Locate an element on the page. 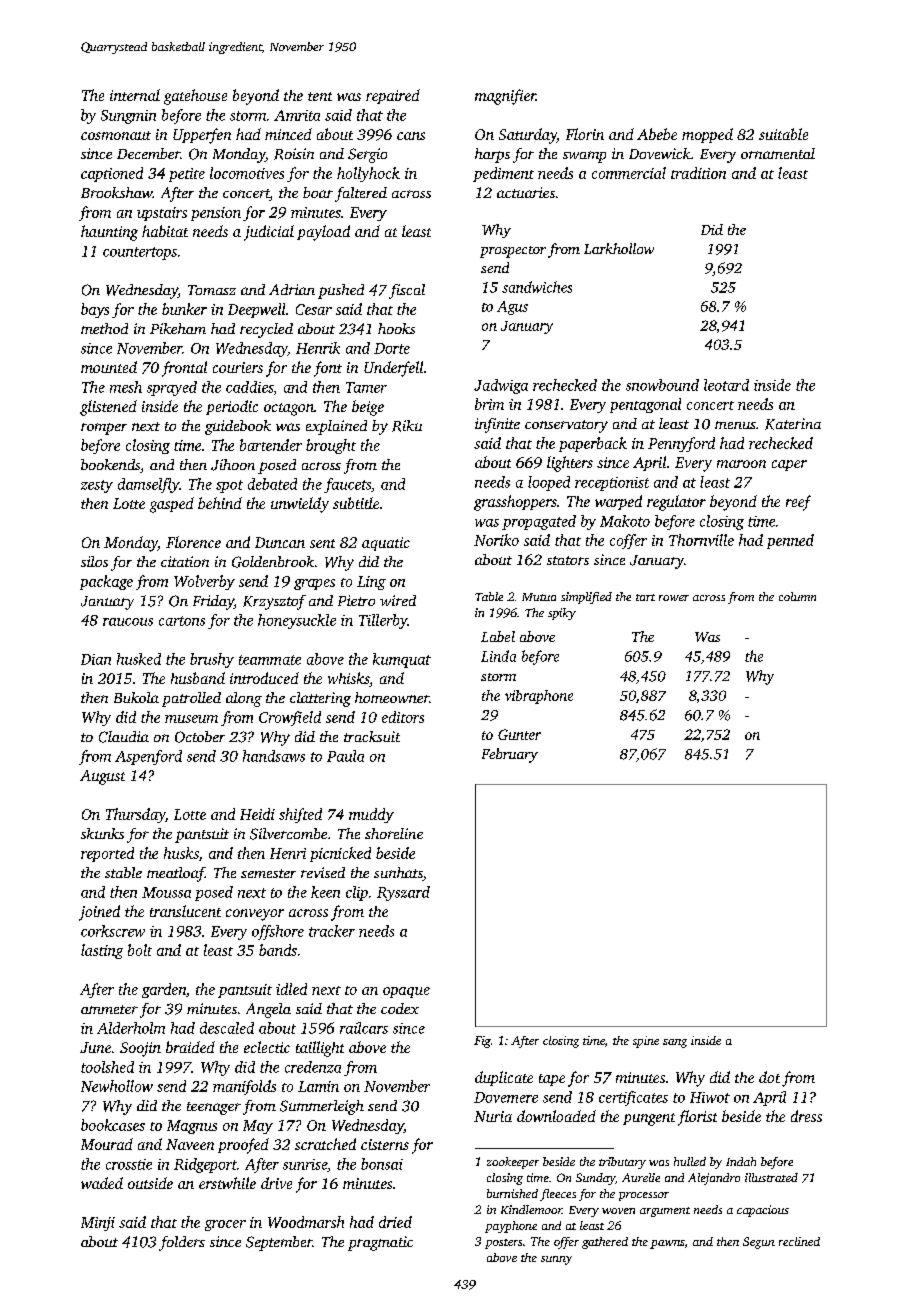  explained is located at coordinates (336, 427).
